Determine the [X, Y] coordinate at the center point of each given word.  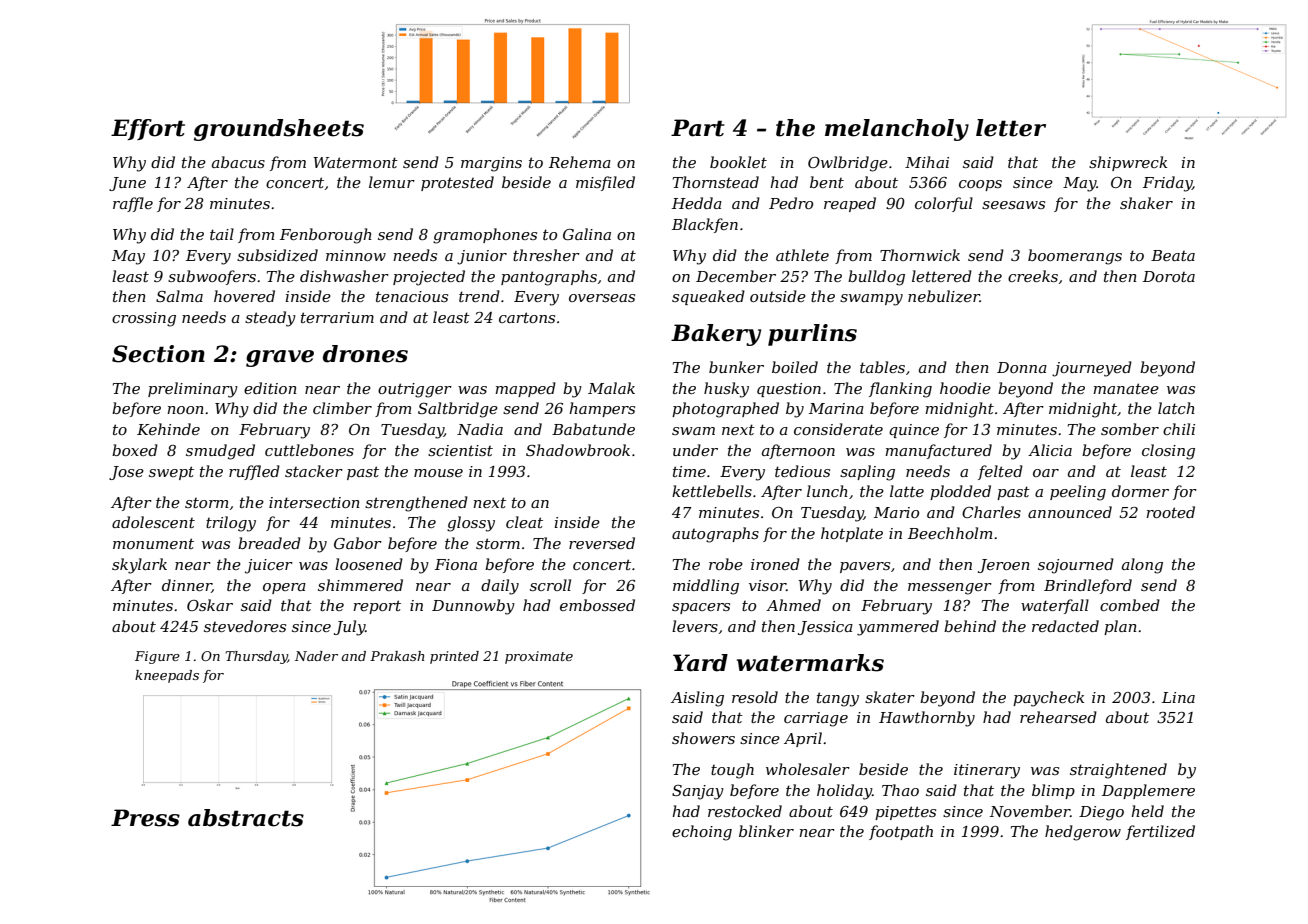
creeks [1033, 276]
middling [706, 587]
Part [698, 128]
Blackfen [705, 225]
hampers [602, 409]
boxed [135, 450]
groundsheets [279, 130]
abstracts [246, 818]
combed [1130, 605]
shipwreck [1128, 163]
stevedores [245, 626]
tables [882, 367]
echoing [702, 833]
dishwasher [344, 276]
